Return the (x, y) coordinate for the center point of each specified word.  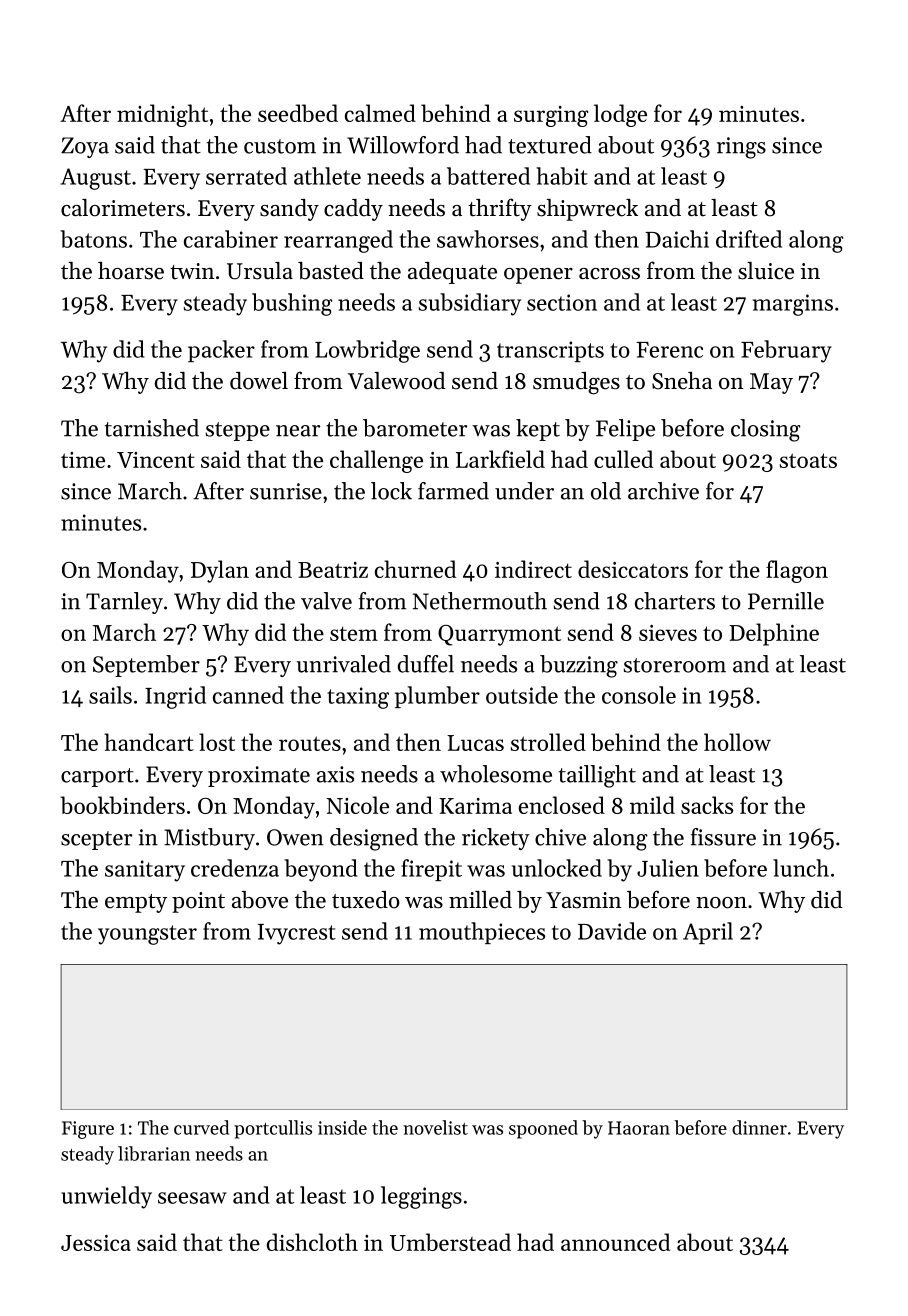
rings (741, 148)
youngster (147, 935)
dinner (759, 1127)
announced (615, 1242)
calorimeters (123, 208)
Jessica (96, 1243)
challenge (376, 461)
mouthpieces (482, 933)
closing (766, 430)
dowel (259, 381)
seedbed (298, 113)
